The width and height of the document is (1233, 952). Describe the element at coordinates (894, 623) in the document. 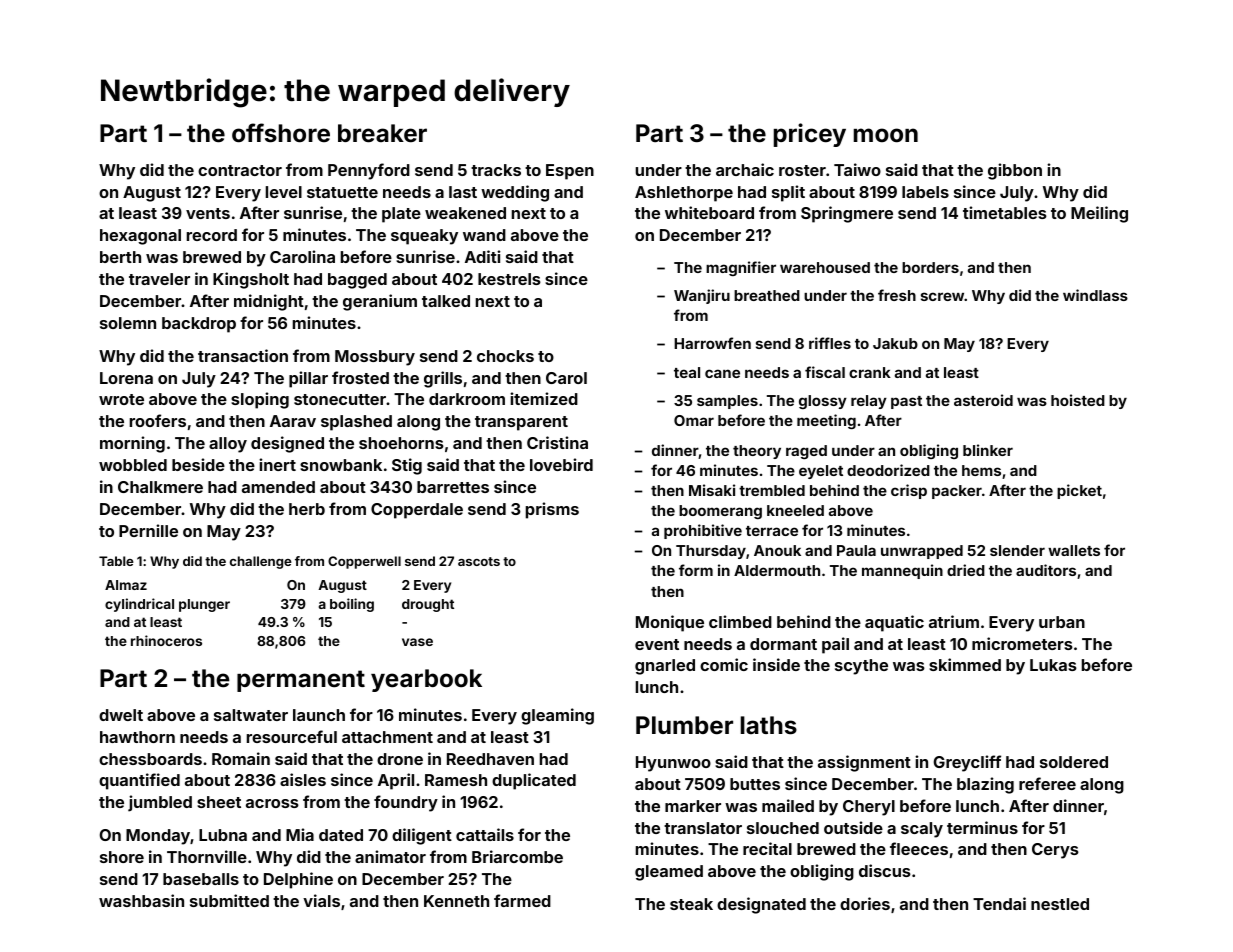

I see `aquatic` at that location.
